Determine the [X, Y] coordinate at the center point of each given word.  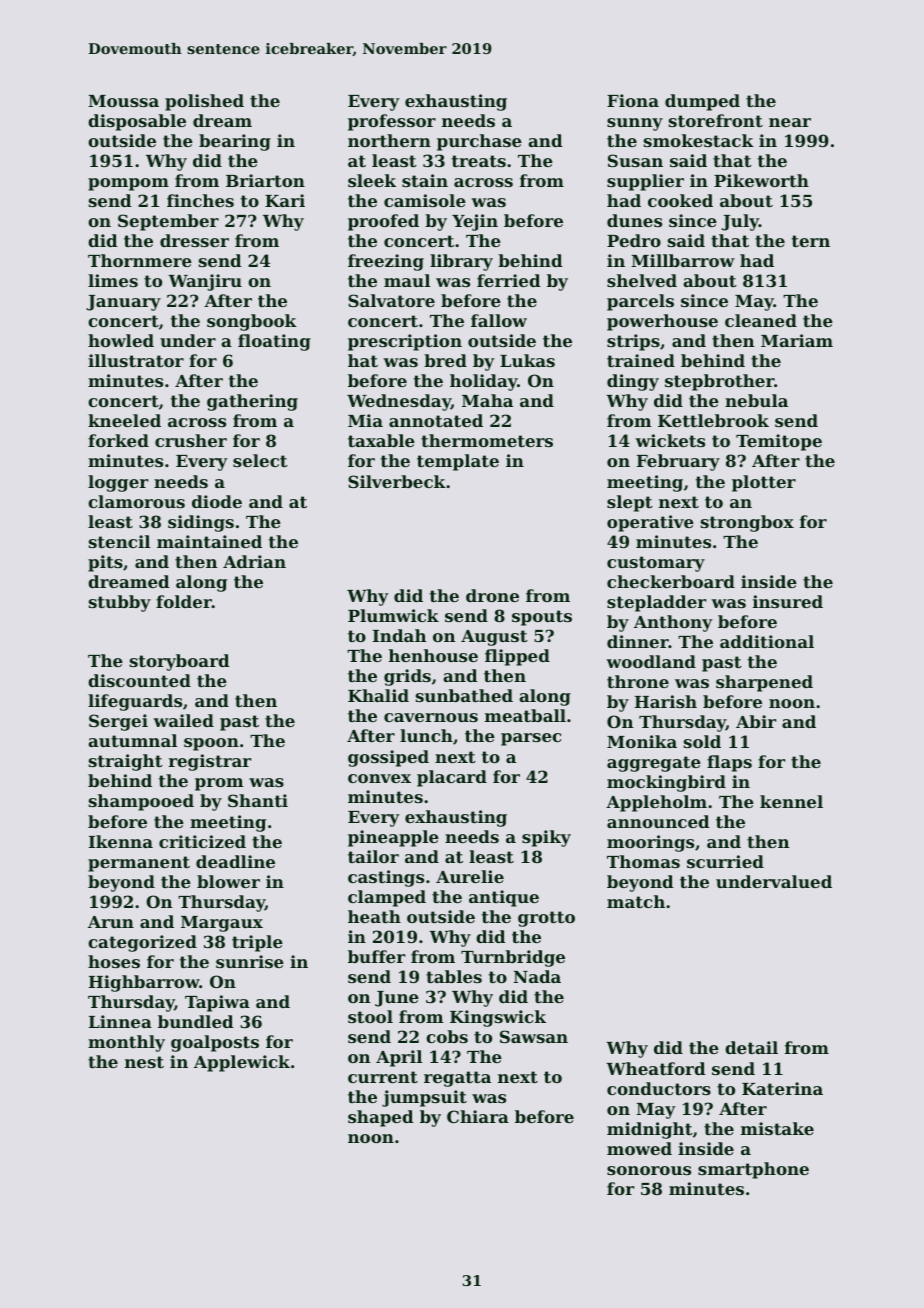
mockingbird [666, 783]
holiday [484, 382]
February [678, 462]
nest [144, 1062]
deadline [235, 861]
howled [121, 340]
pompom [128, 184]
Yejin [475, 222]
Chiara [478, 1116]
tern [811, 241]
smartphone [753, 1170]
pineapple [393, 838]
